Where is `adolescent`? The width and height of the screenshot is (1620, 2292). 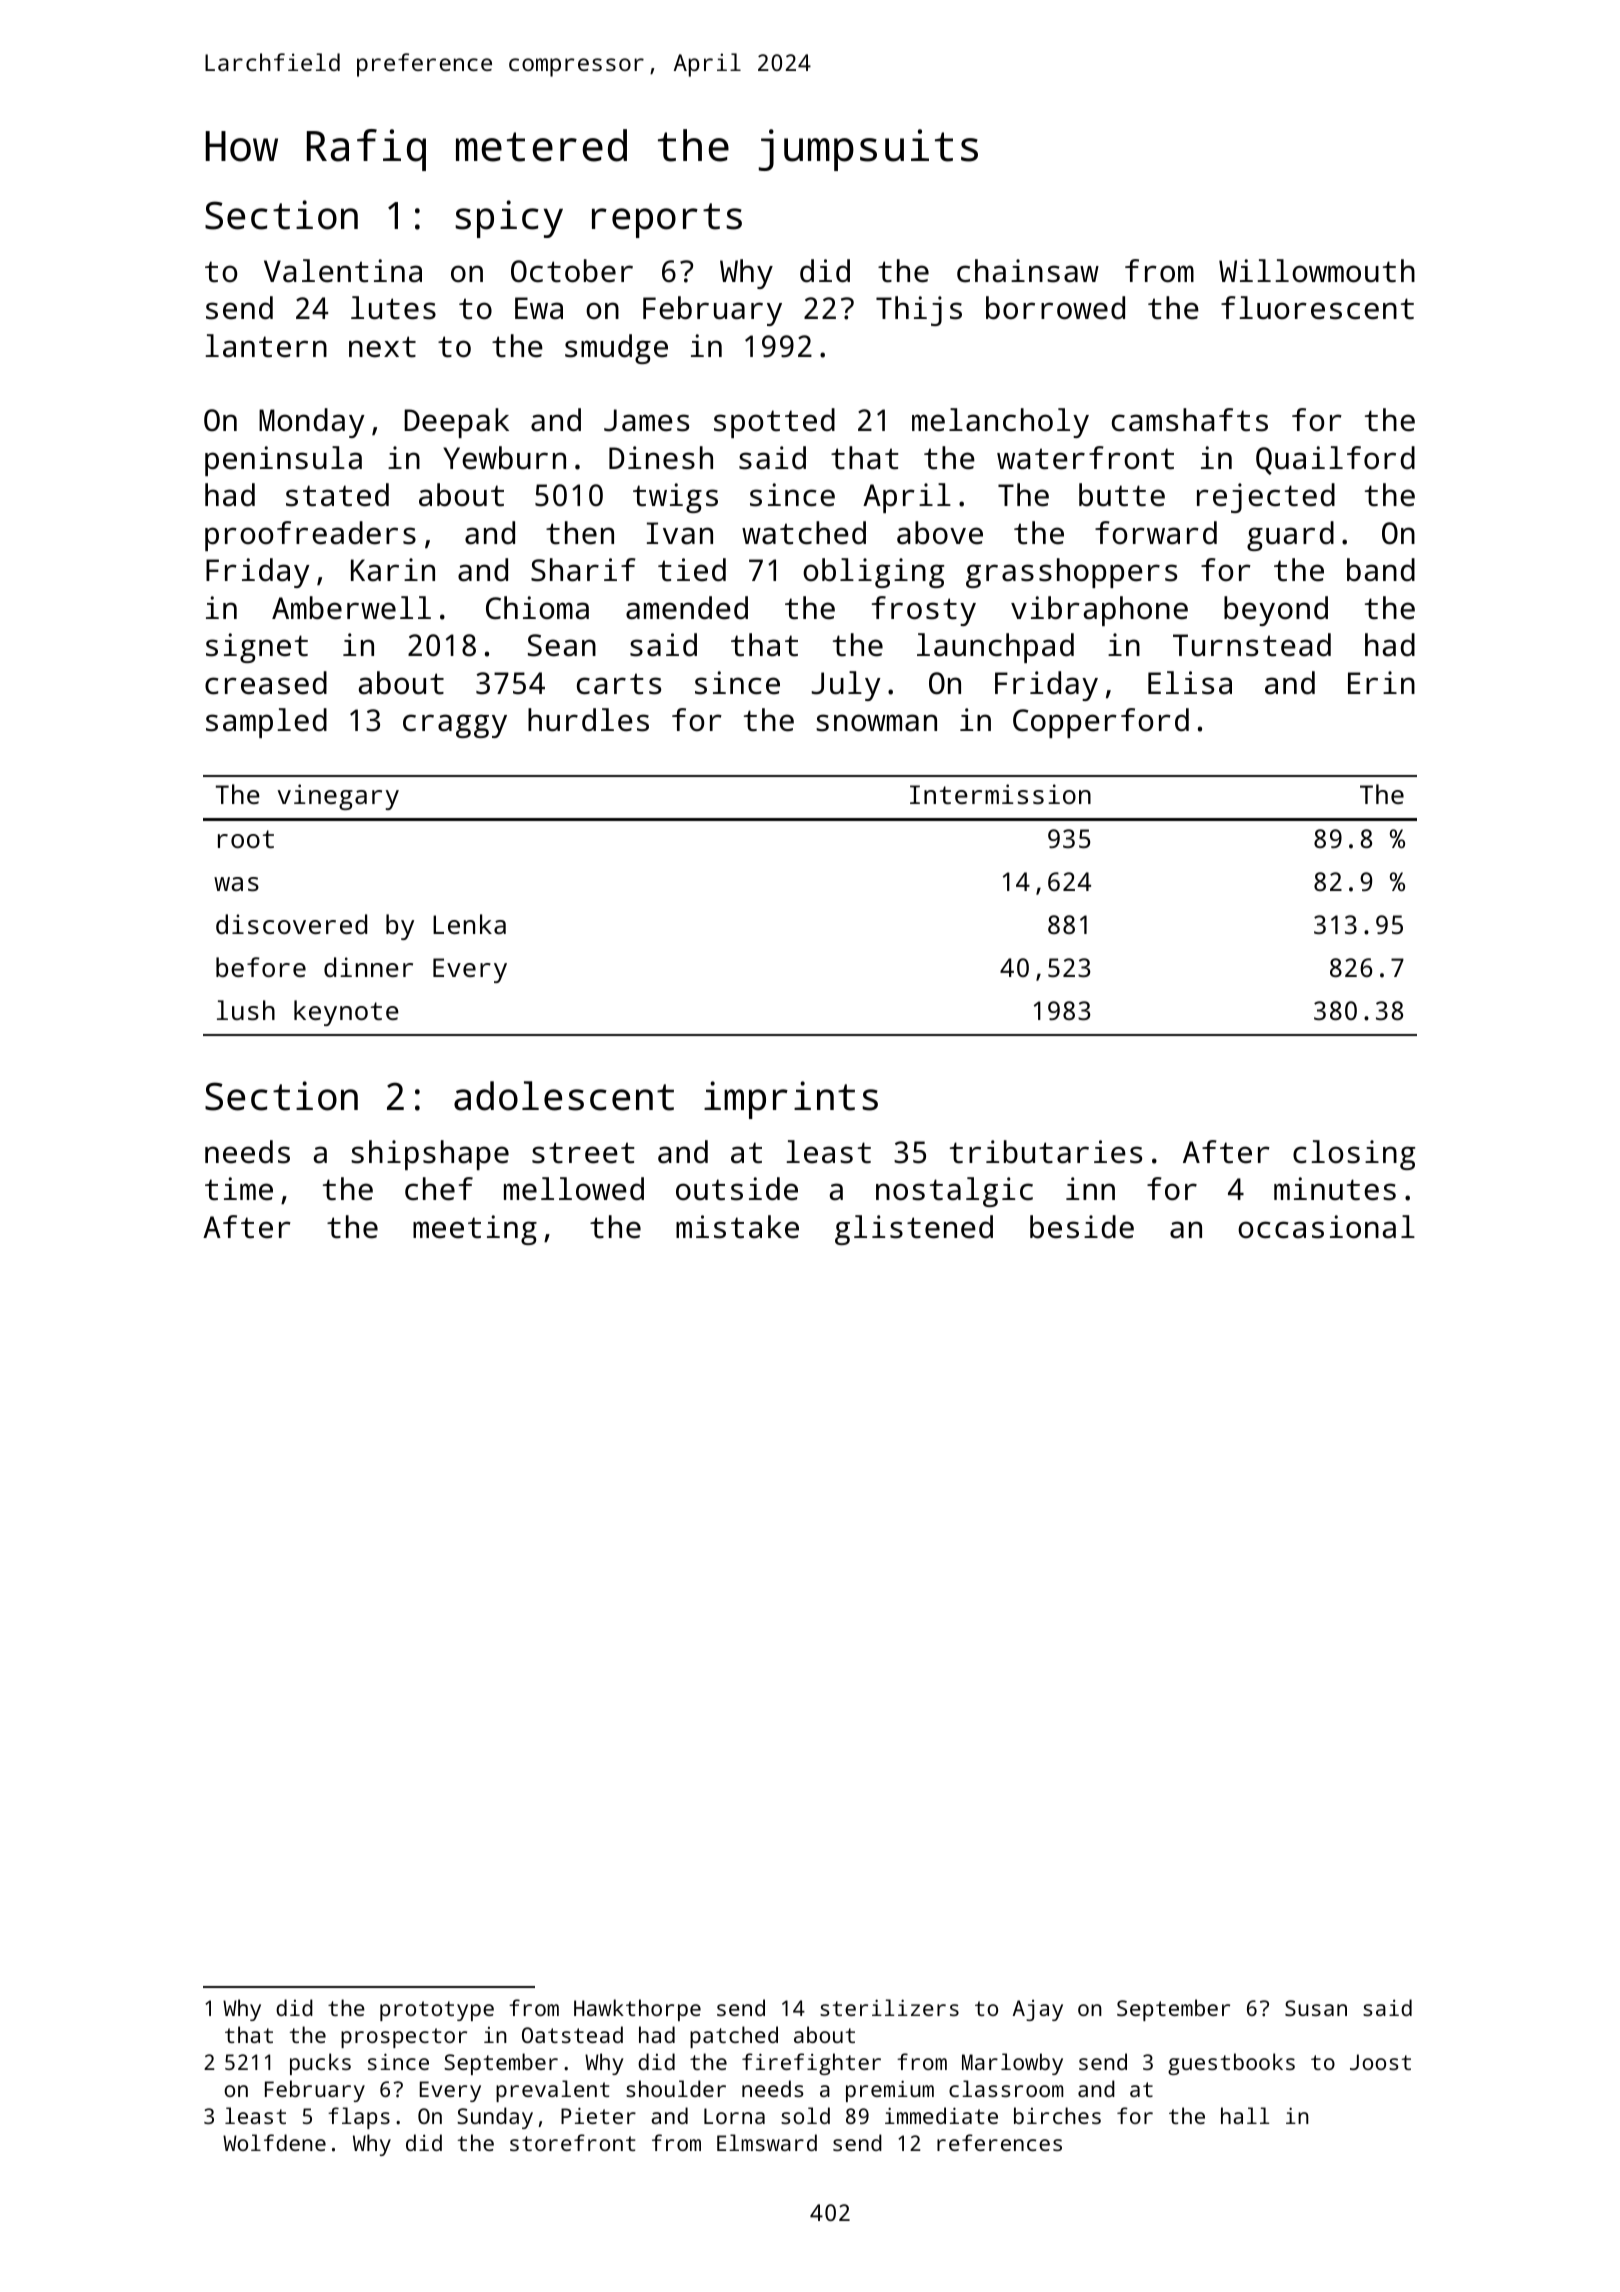
adolescent is located at coordinates (564, 1096).
